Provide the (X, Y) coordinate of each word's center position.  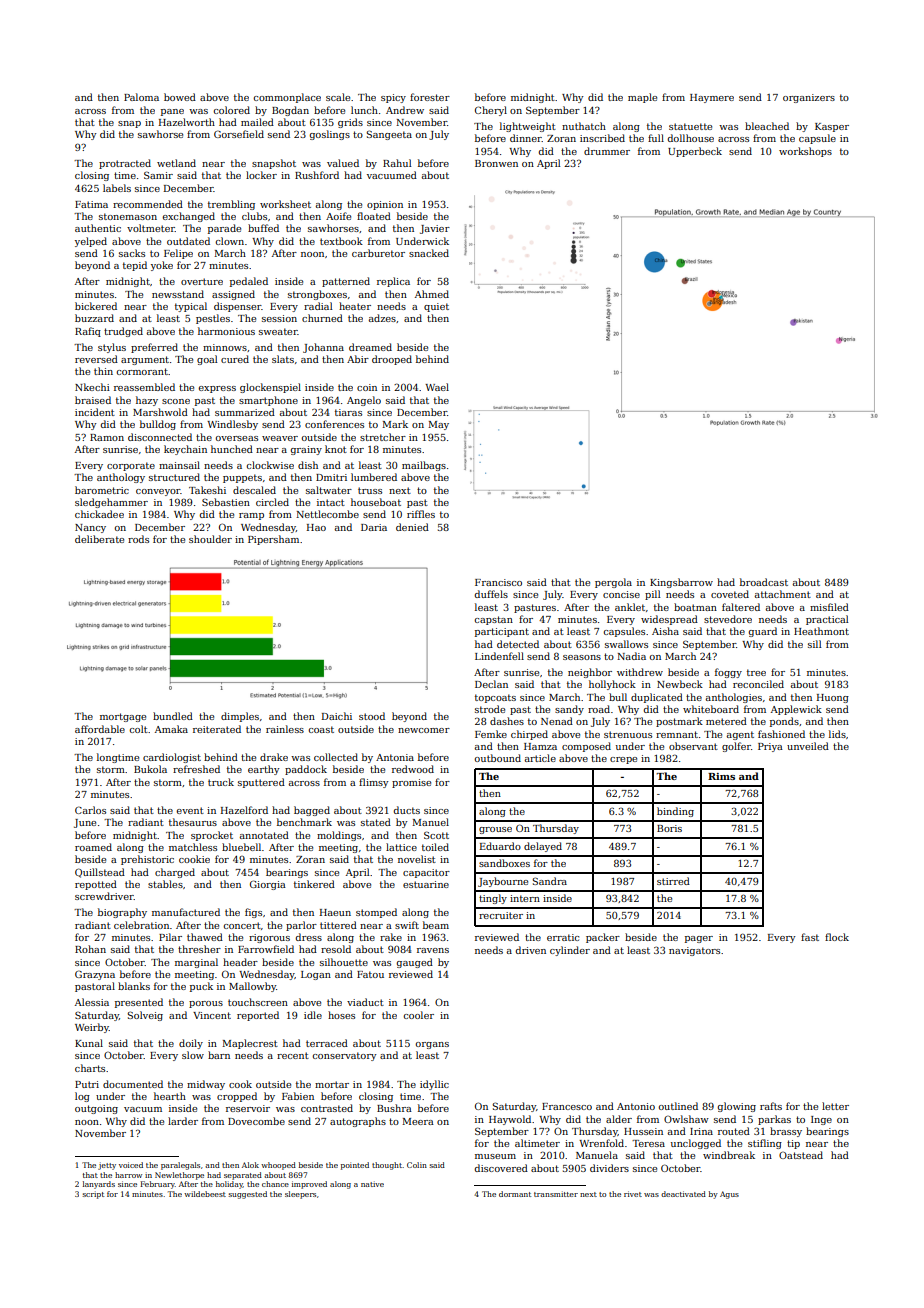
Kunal (89, 1043)
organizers (809, 98)
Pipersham (273, 540)
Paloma (141, 97)
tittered (338, 925)
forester (430, 97)
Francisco (498, 582)
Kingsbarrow (681, 583)
